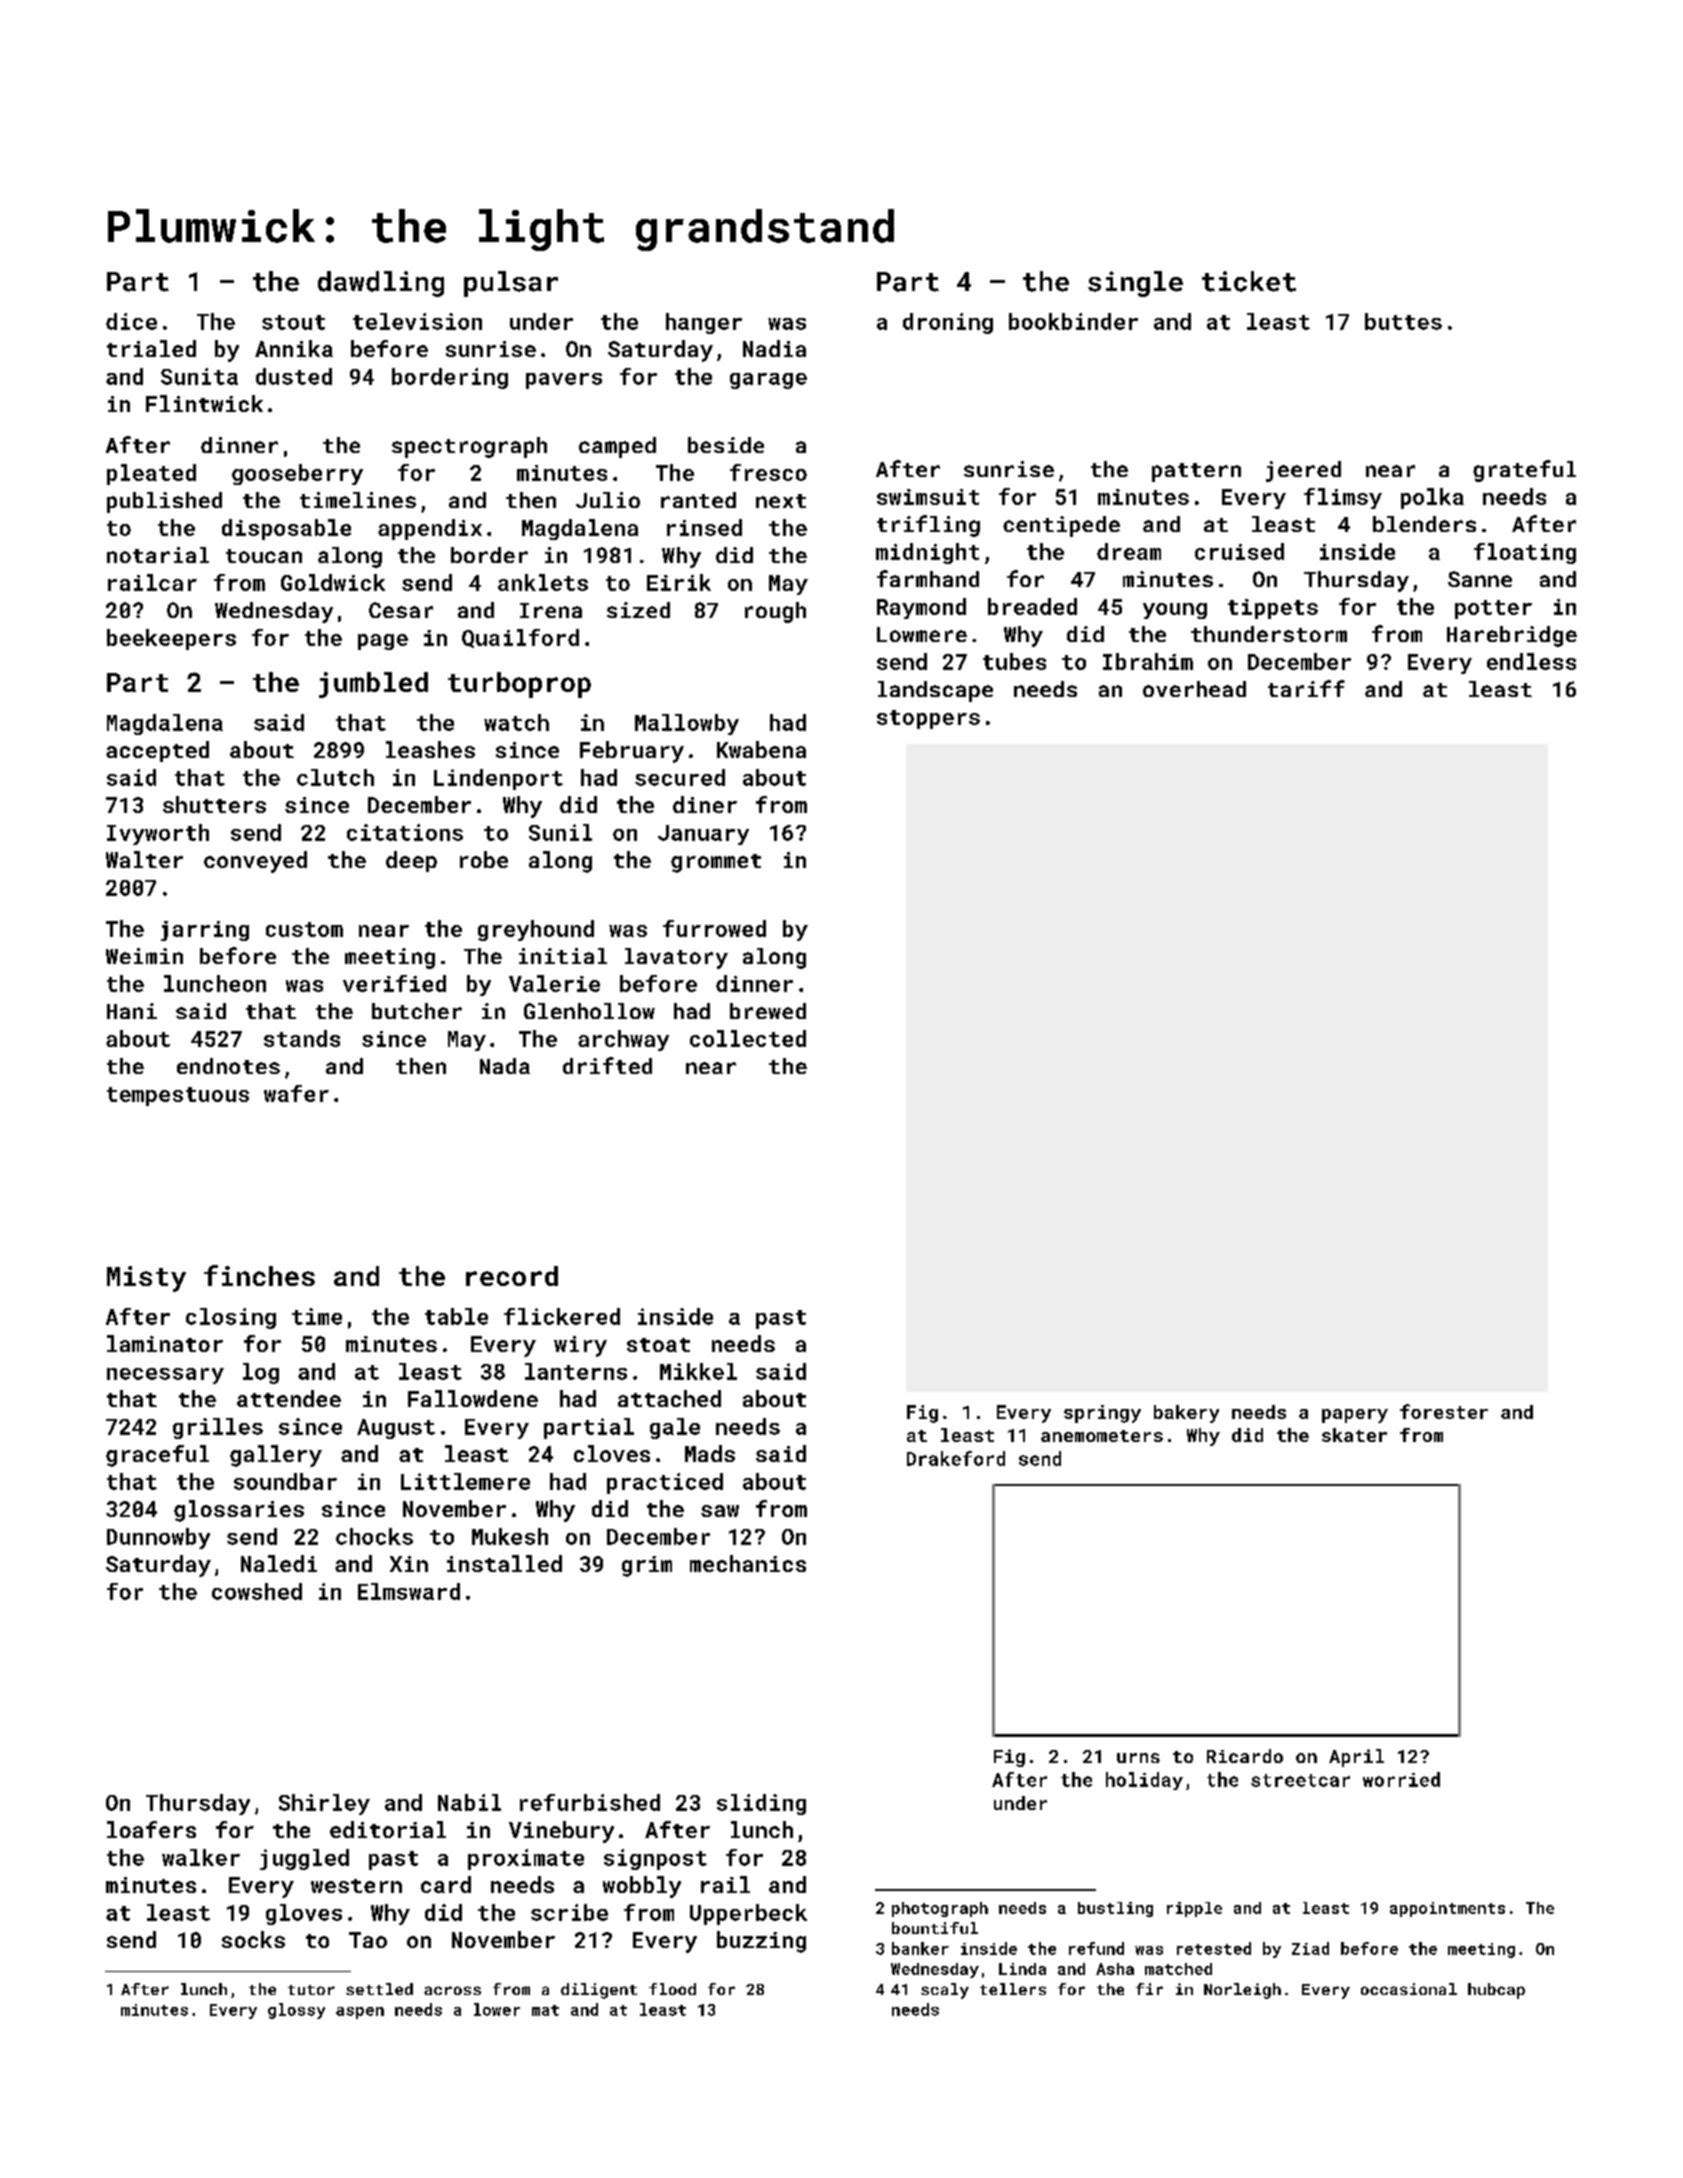 This image has width=1683, height=2178. I want to click on August, so click(396, 1429).
